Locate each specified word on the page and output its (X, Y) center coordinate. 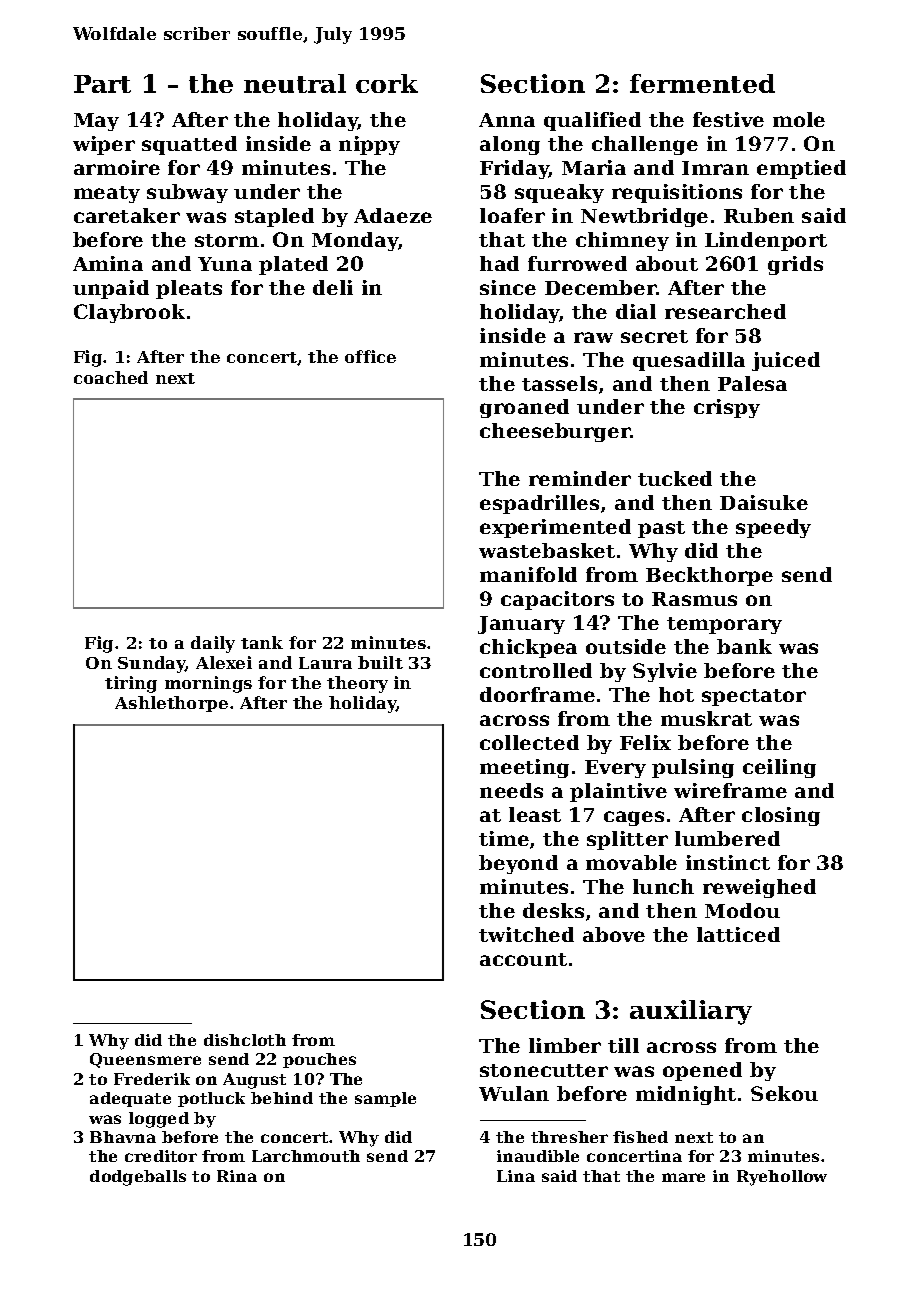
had (499, 263)
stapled (274, 217)
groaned (524, 408)
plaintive (618, 792)
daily (213, 644)
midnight (686, 1095)
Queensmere (145, 1060)
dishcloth (245, 1040)
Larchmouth (306, 1156)
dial (636, 311)
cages (634, 818)
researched (725, 311)
